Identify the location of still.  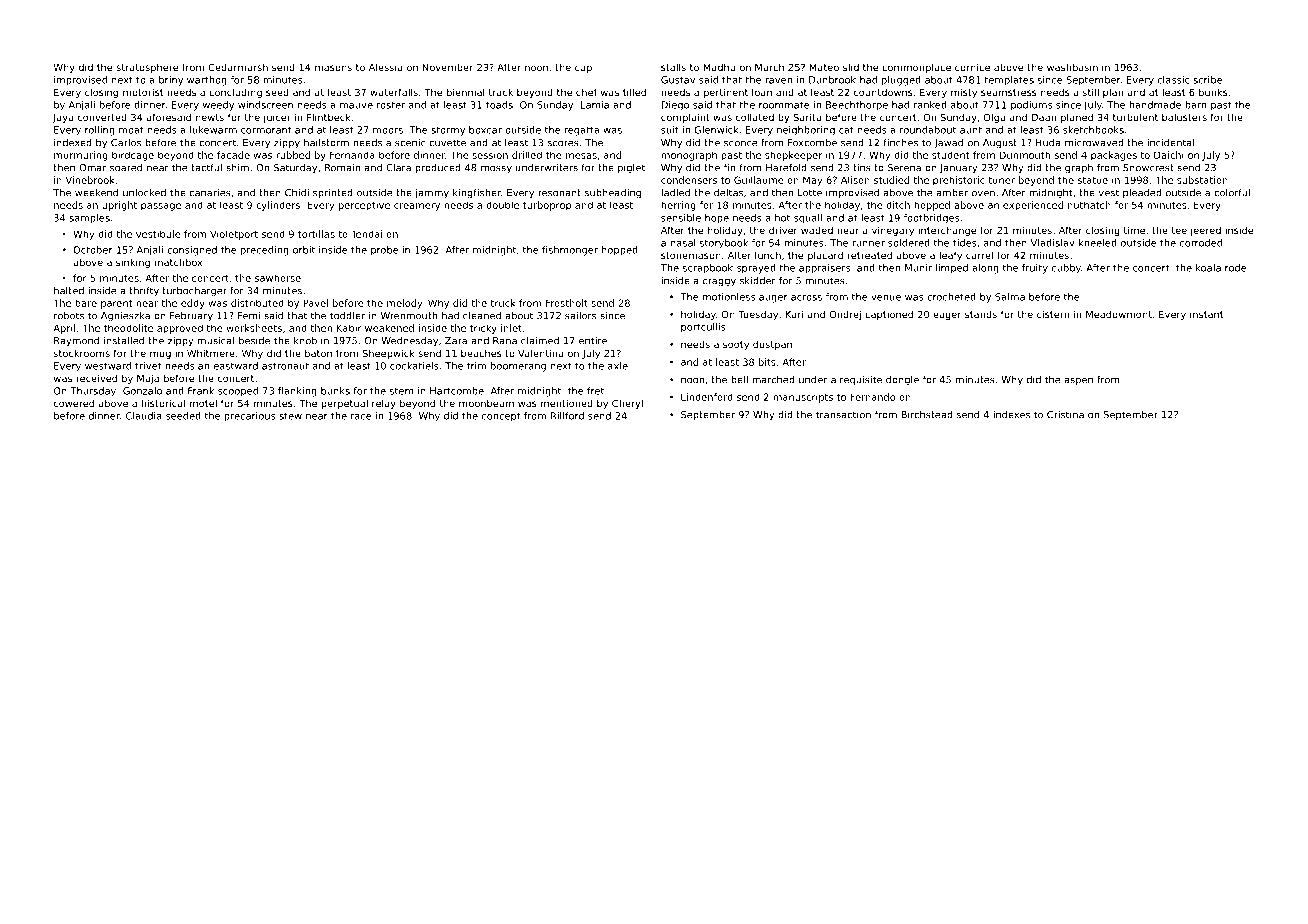
(1091, 92).
